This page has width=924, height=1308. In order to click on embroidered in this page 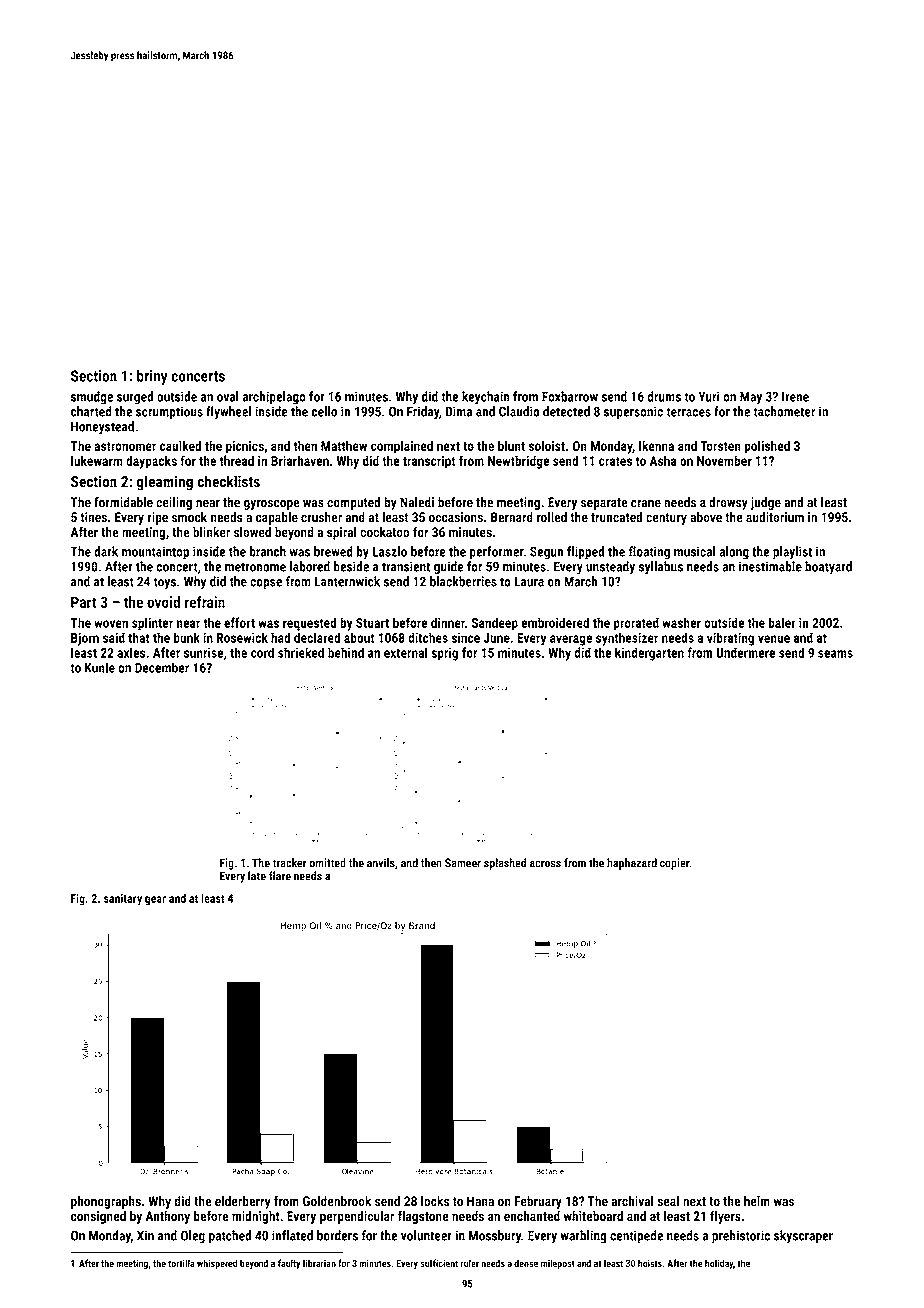, I will do `click(555, 622)`.
